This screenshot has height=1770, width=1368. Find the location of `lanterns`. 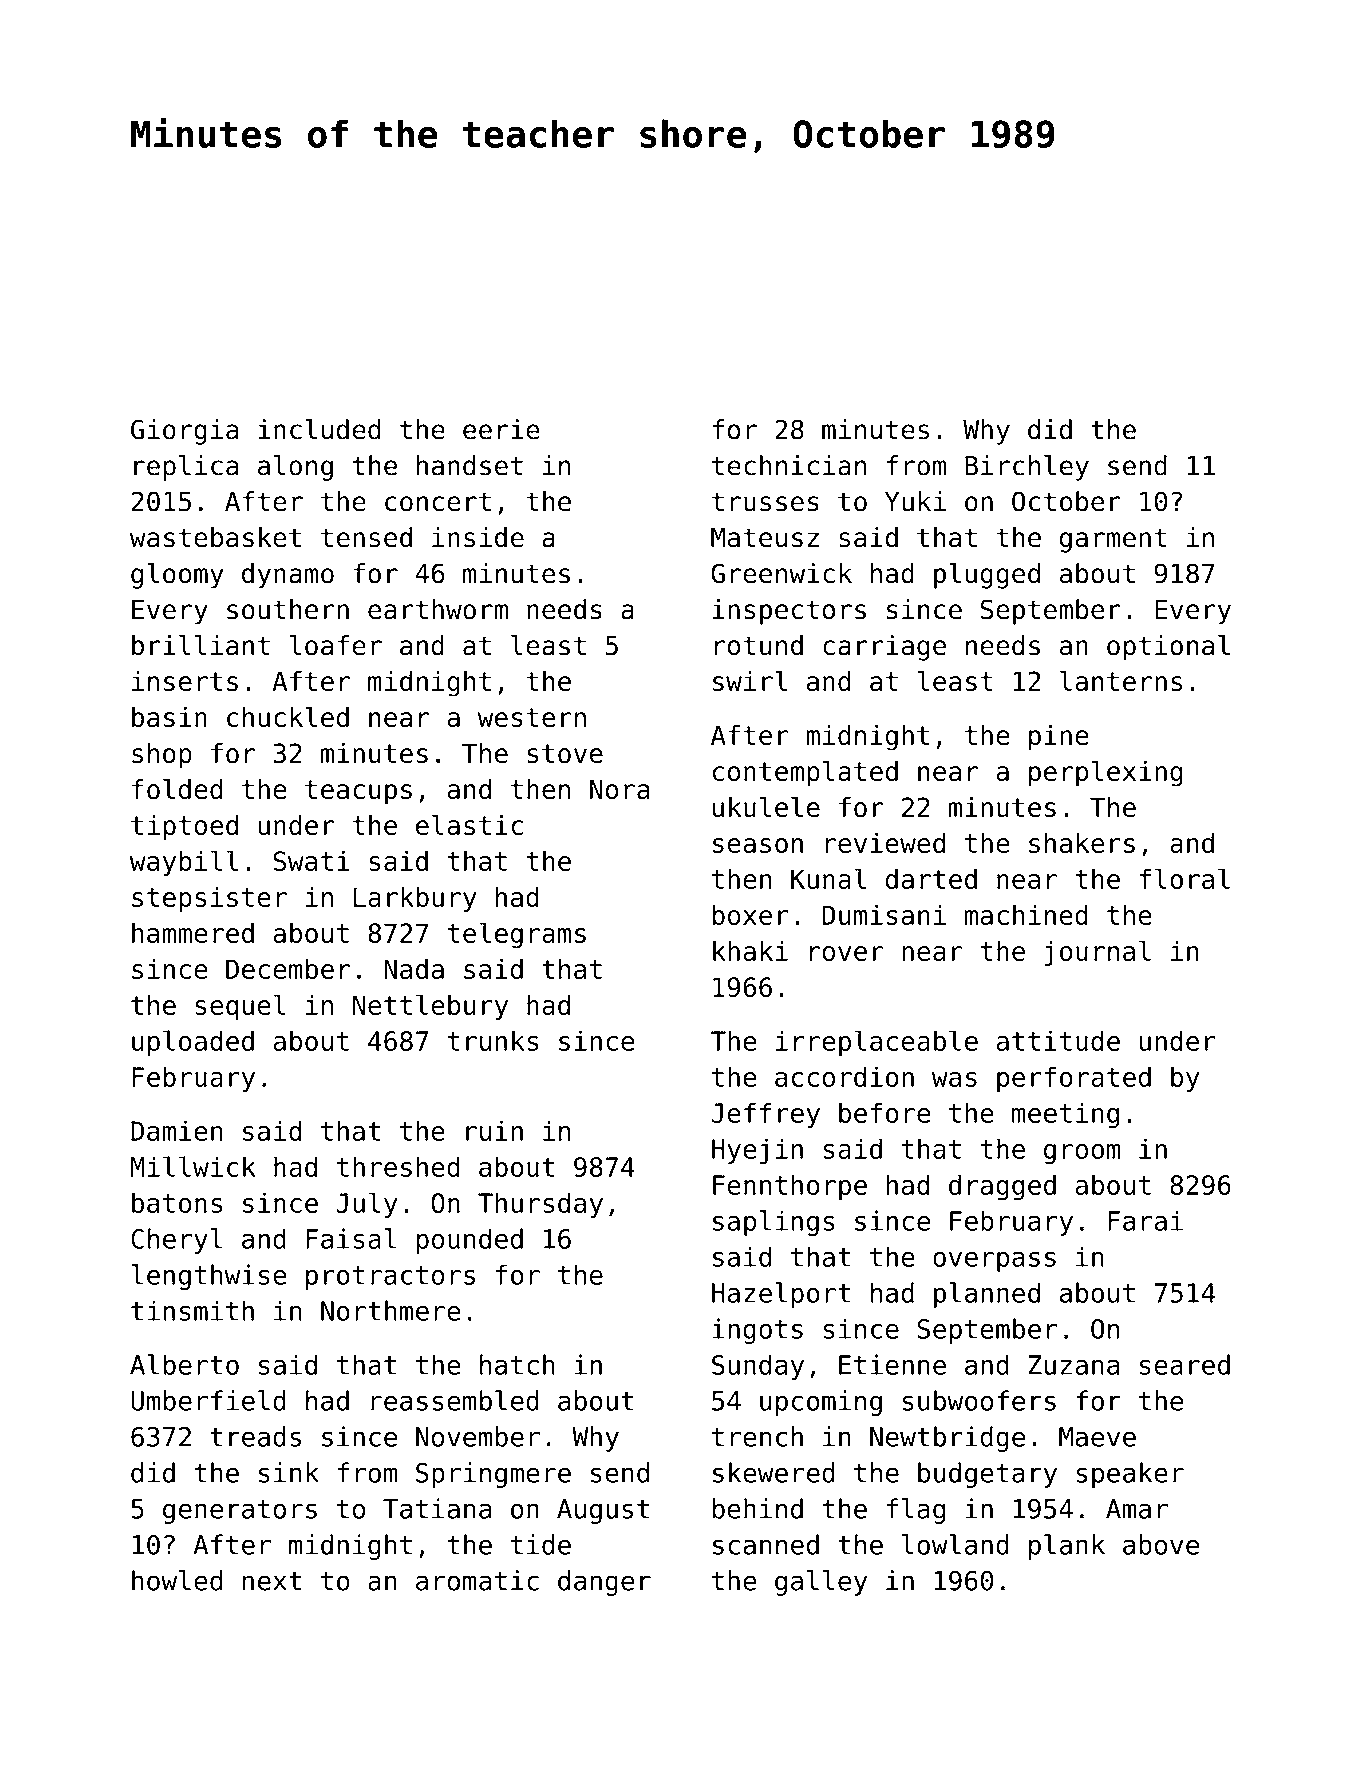

lanterns is located at coordinates (1121, 681).
